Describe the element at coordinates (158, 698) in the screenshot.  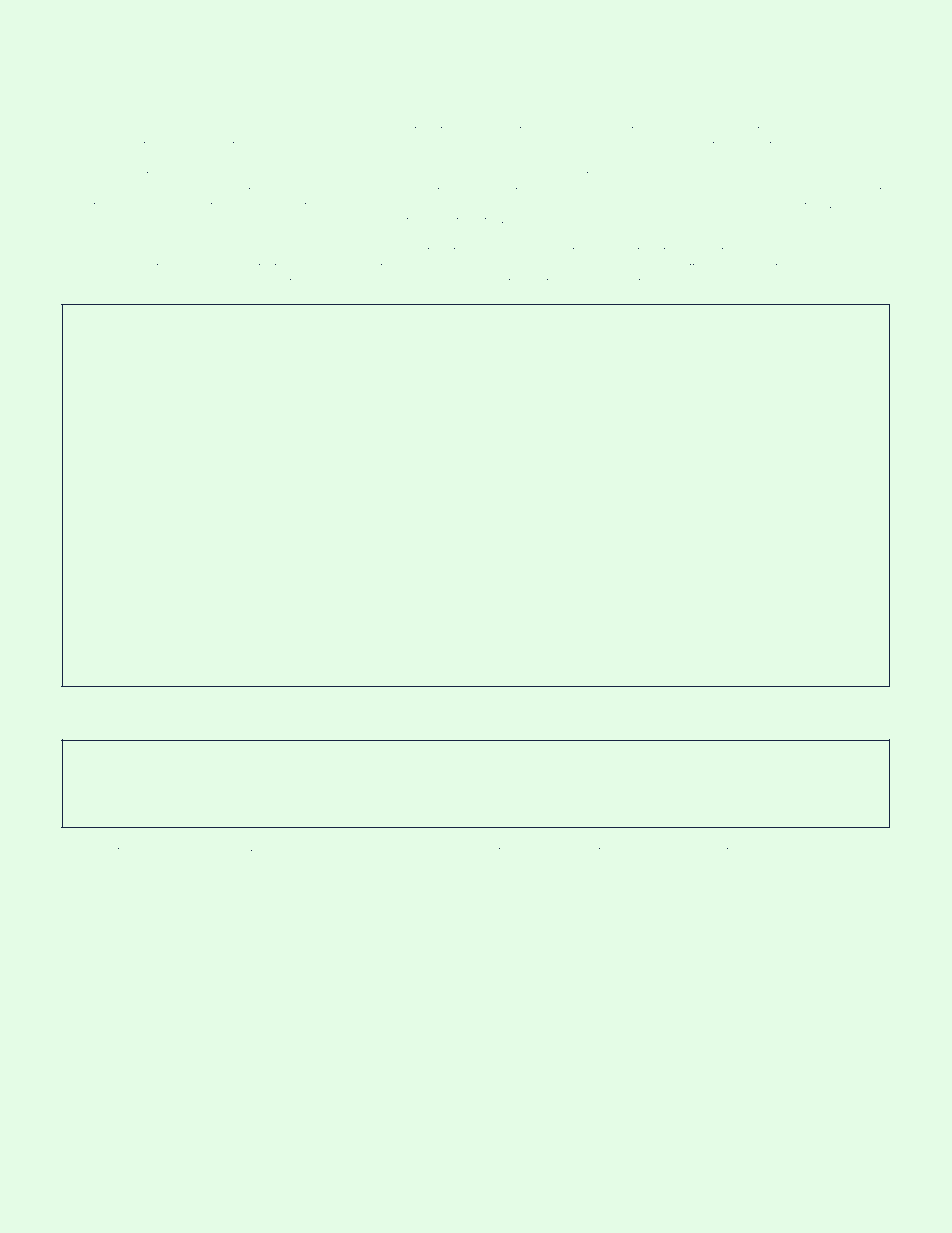
I see `shuffled` at that location.
